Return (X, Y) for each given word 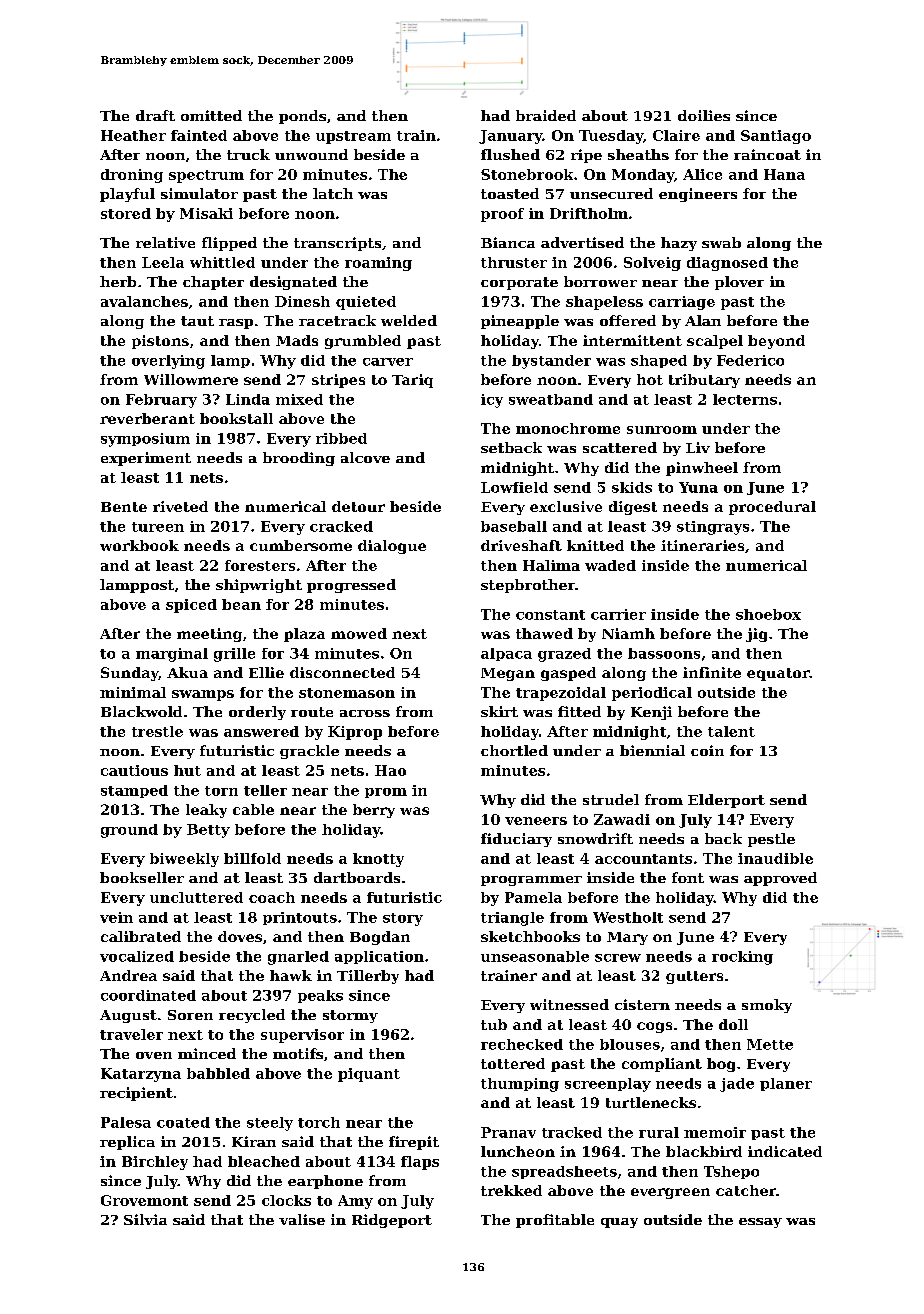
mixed (299, 399)
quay (619, 1223)
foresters (260, 565)
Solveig (652, 264)
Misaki (206, 213)
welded (409, 320)
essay (760, 1223)
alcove (365, 457)
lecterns (745, 399)
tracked (572, 1132)
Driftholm (589, 213)
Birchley (155, 1163)
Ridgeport (392, 1221)
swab (721, 242)
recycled (252, 1016)
